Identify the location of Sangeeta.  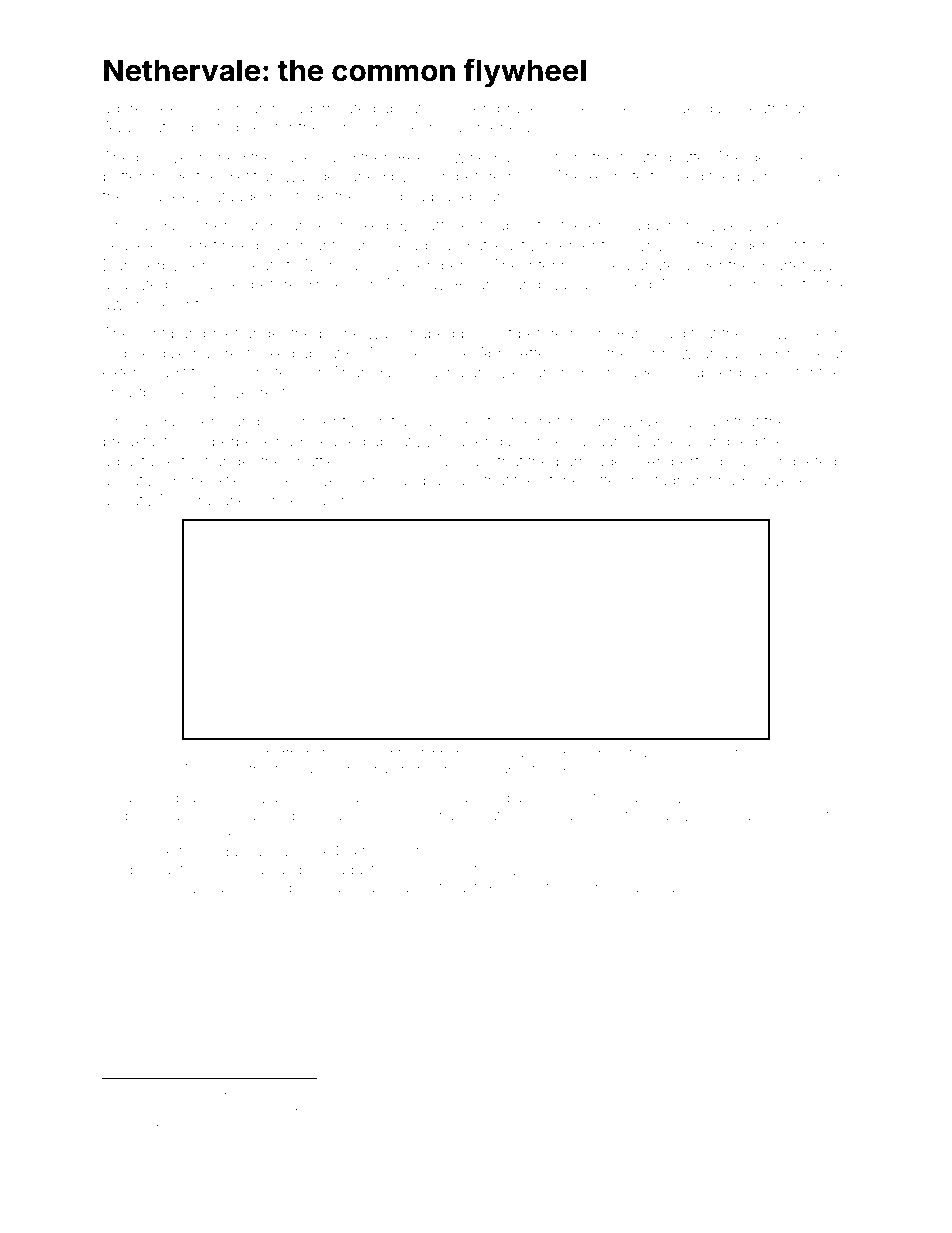
(611, 754).
